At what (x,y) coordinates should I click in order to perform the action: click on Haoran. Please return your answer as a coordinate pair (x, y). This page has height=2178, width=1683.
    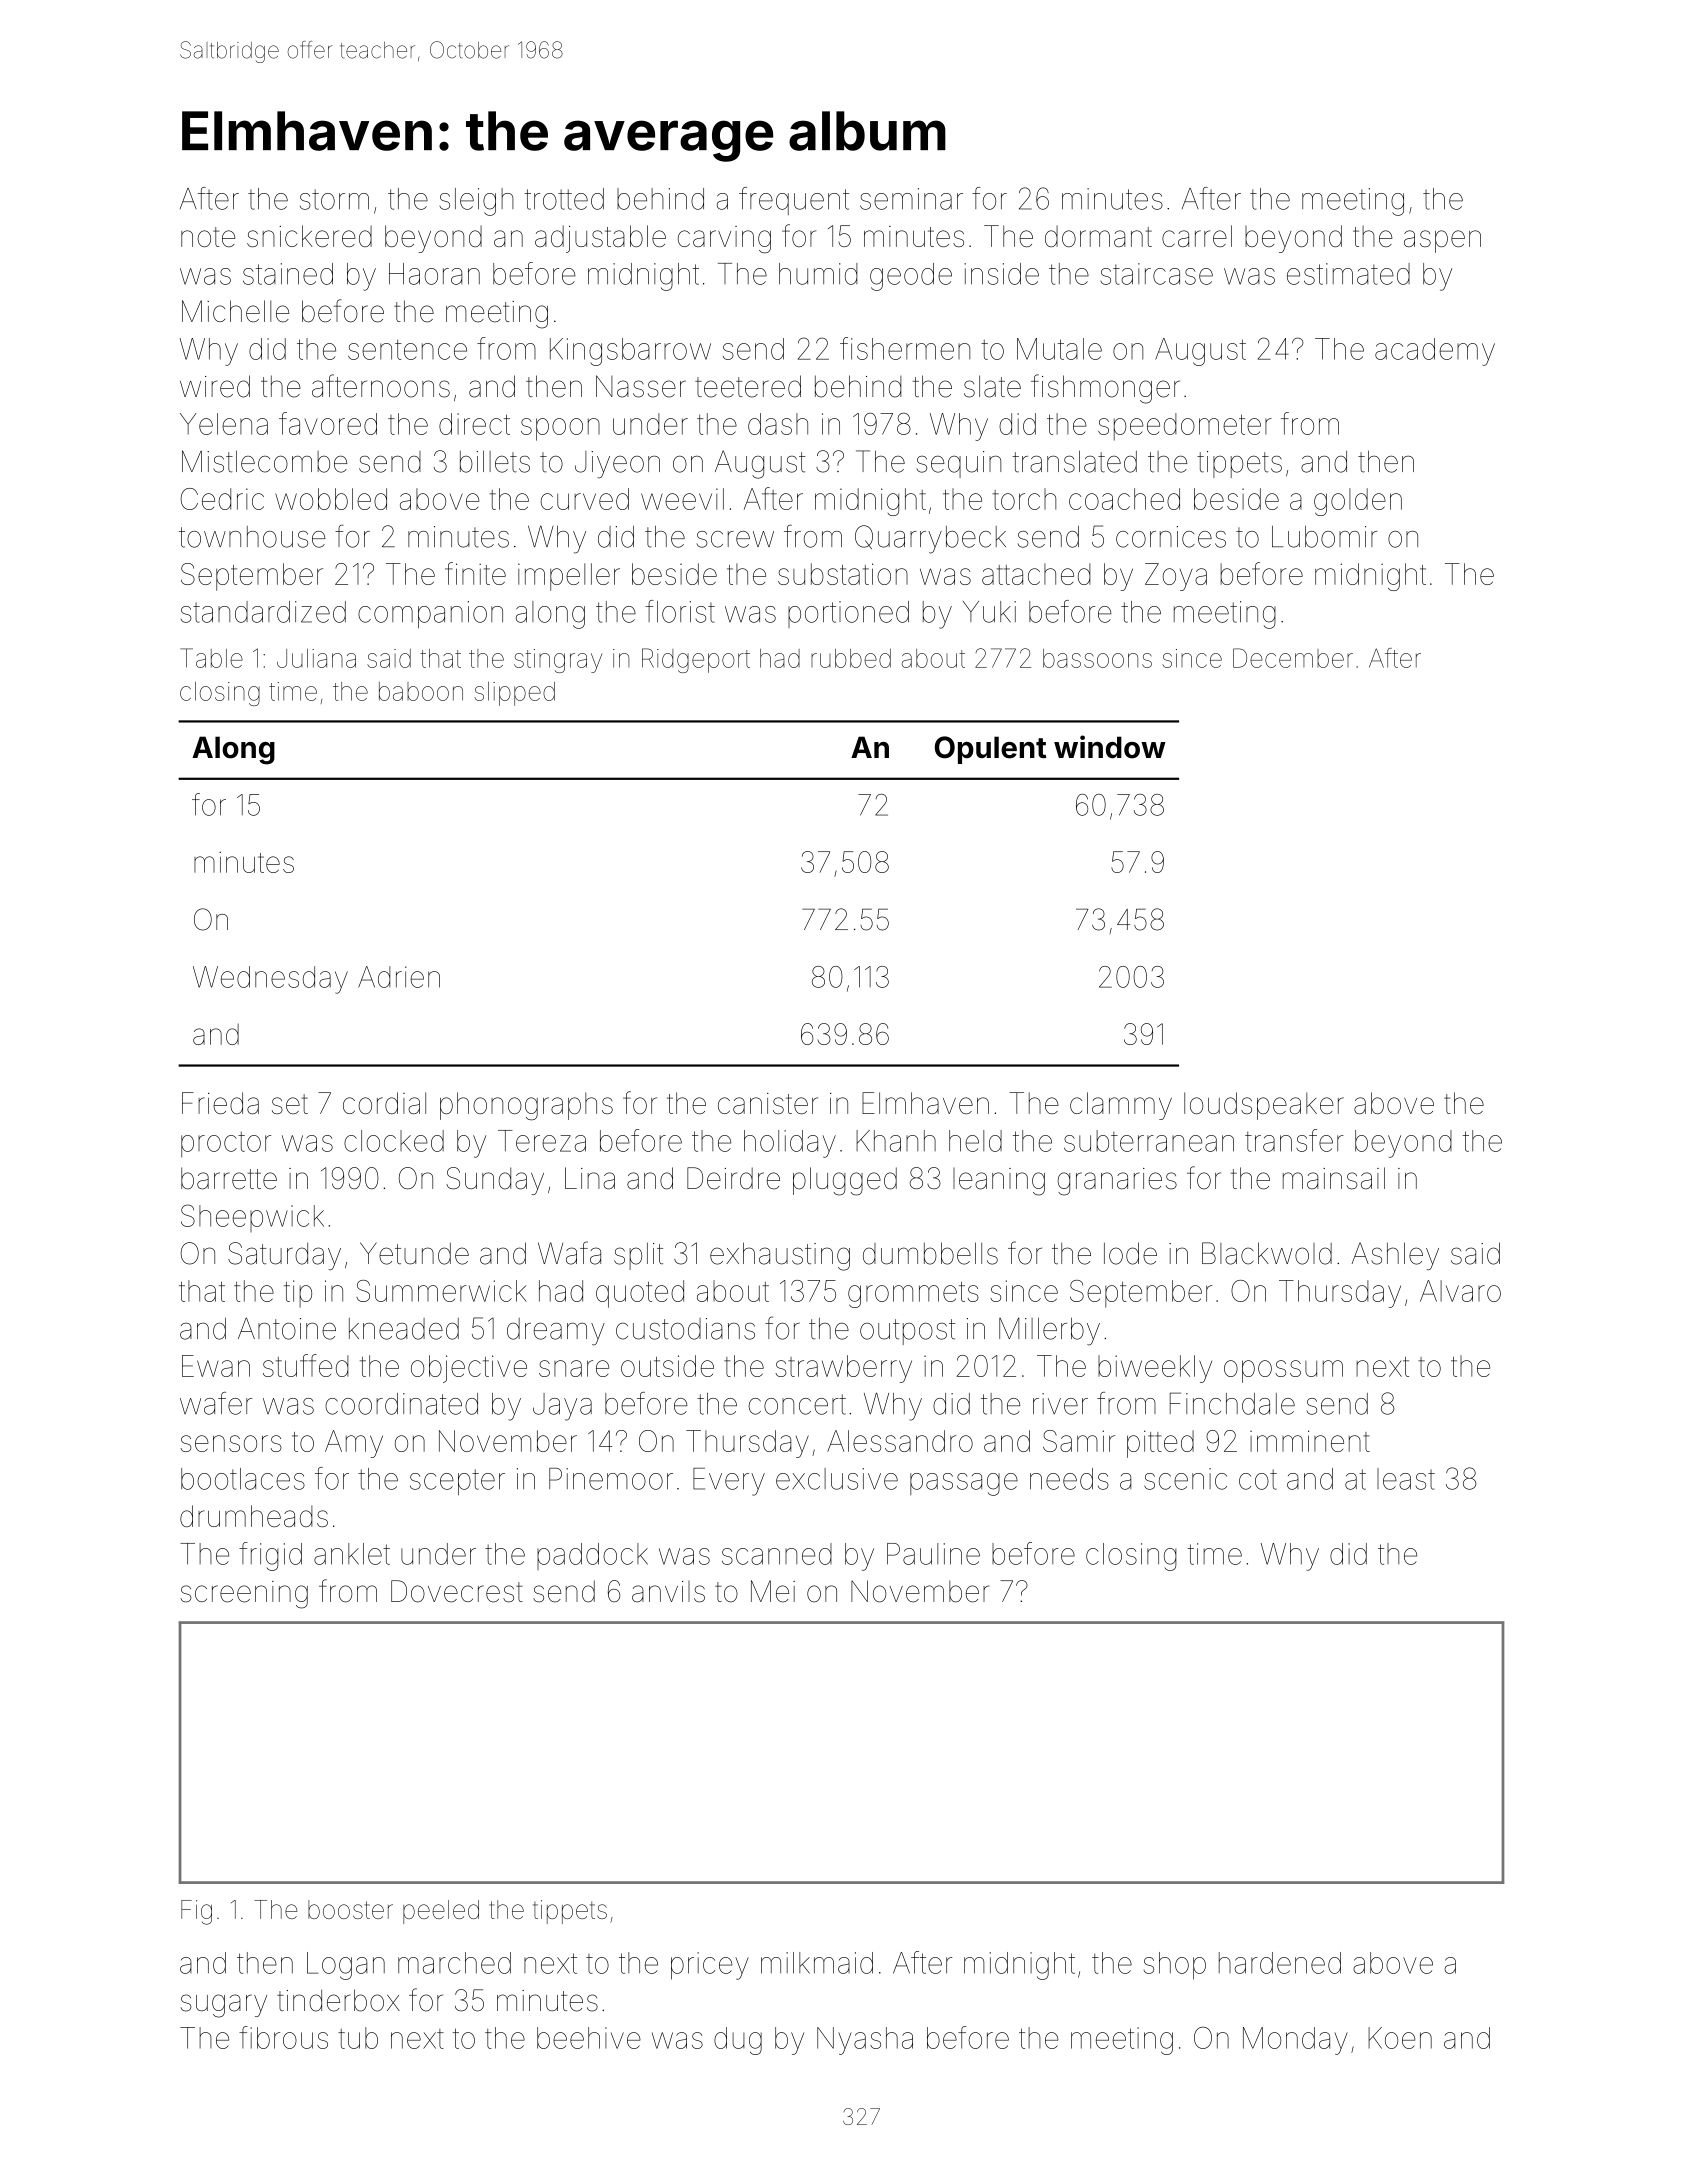
    Looking at the image, I should click on (434, 274).
